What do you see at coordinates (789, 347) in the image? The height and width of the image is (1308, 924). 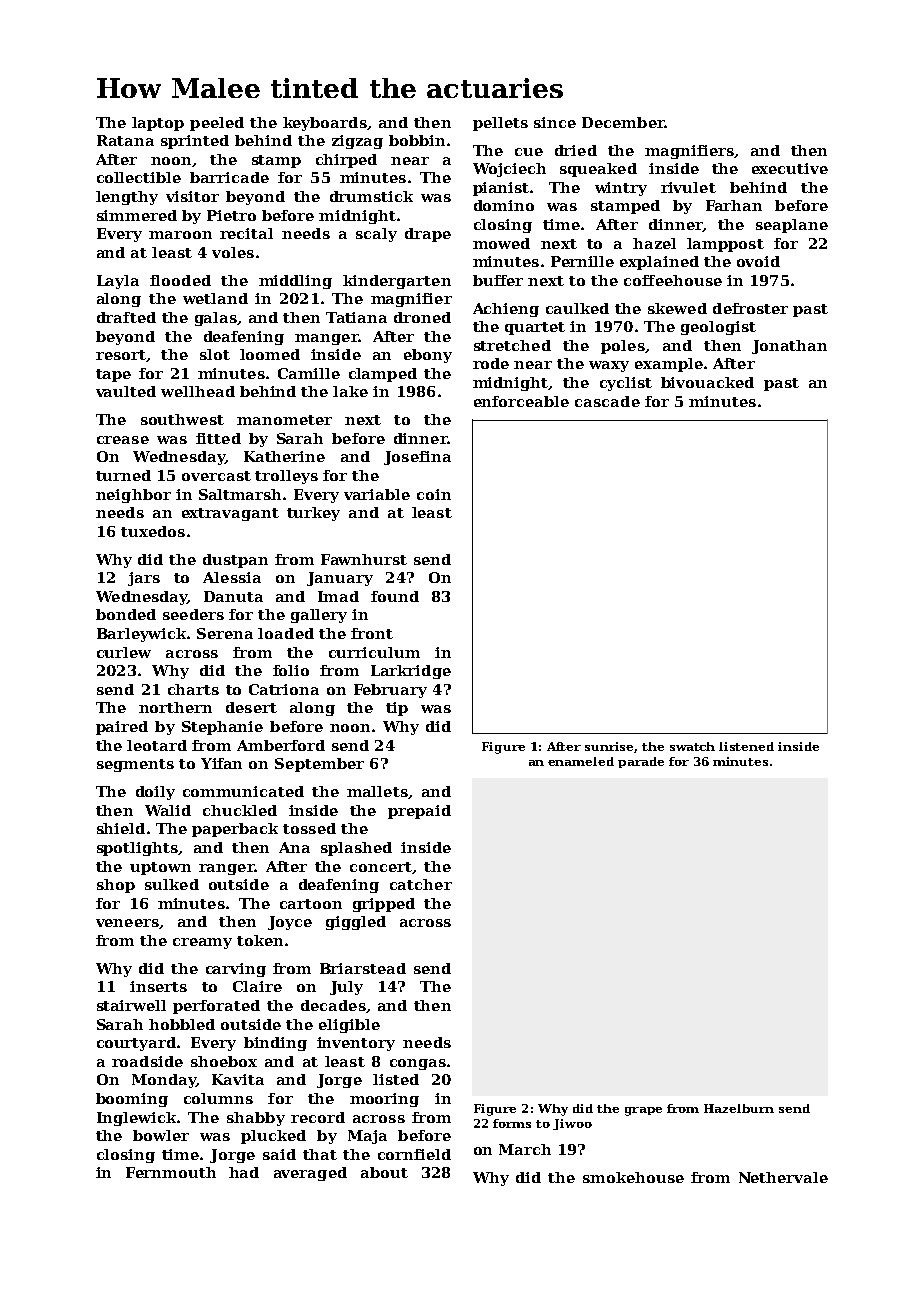 I see `Jonathan` at bounding box center [789, 347].
